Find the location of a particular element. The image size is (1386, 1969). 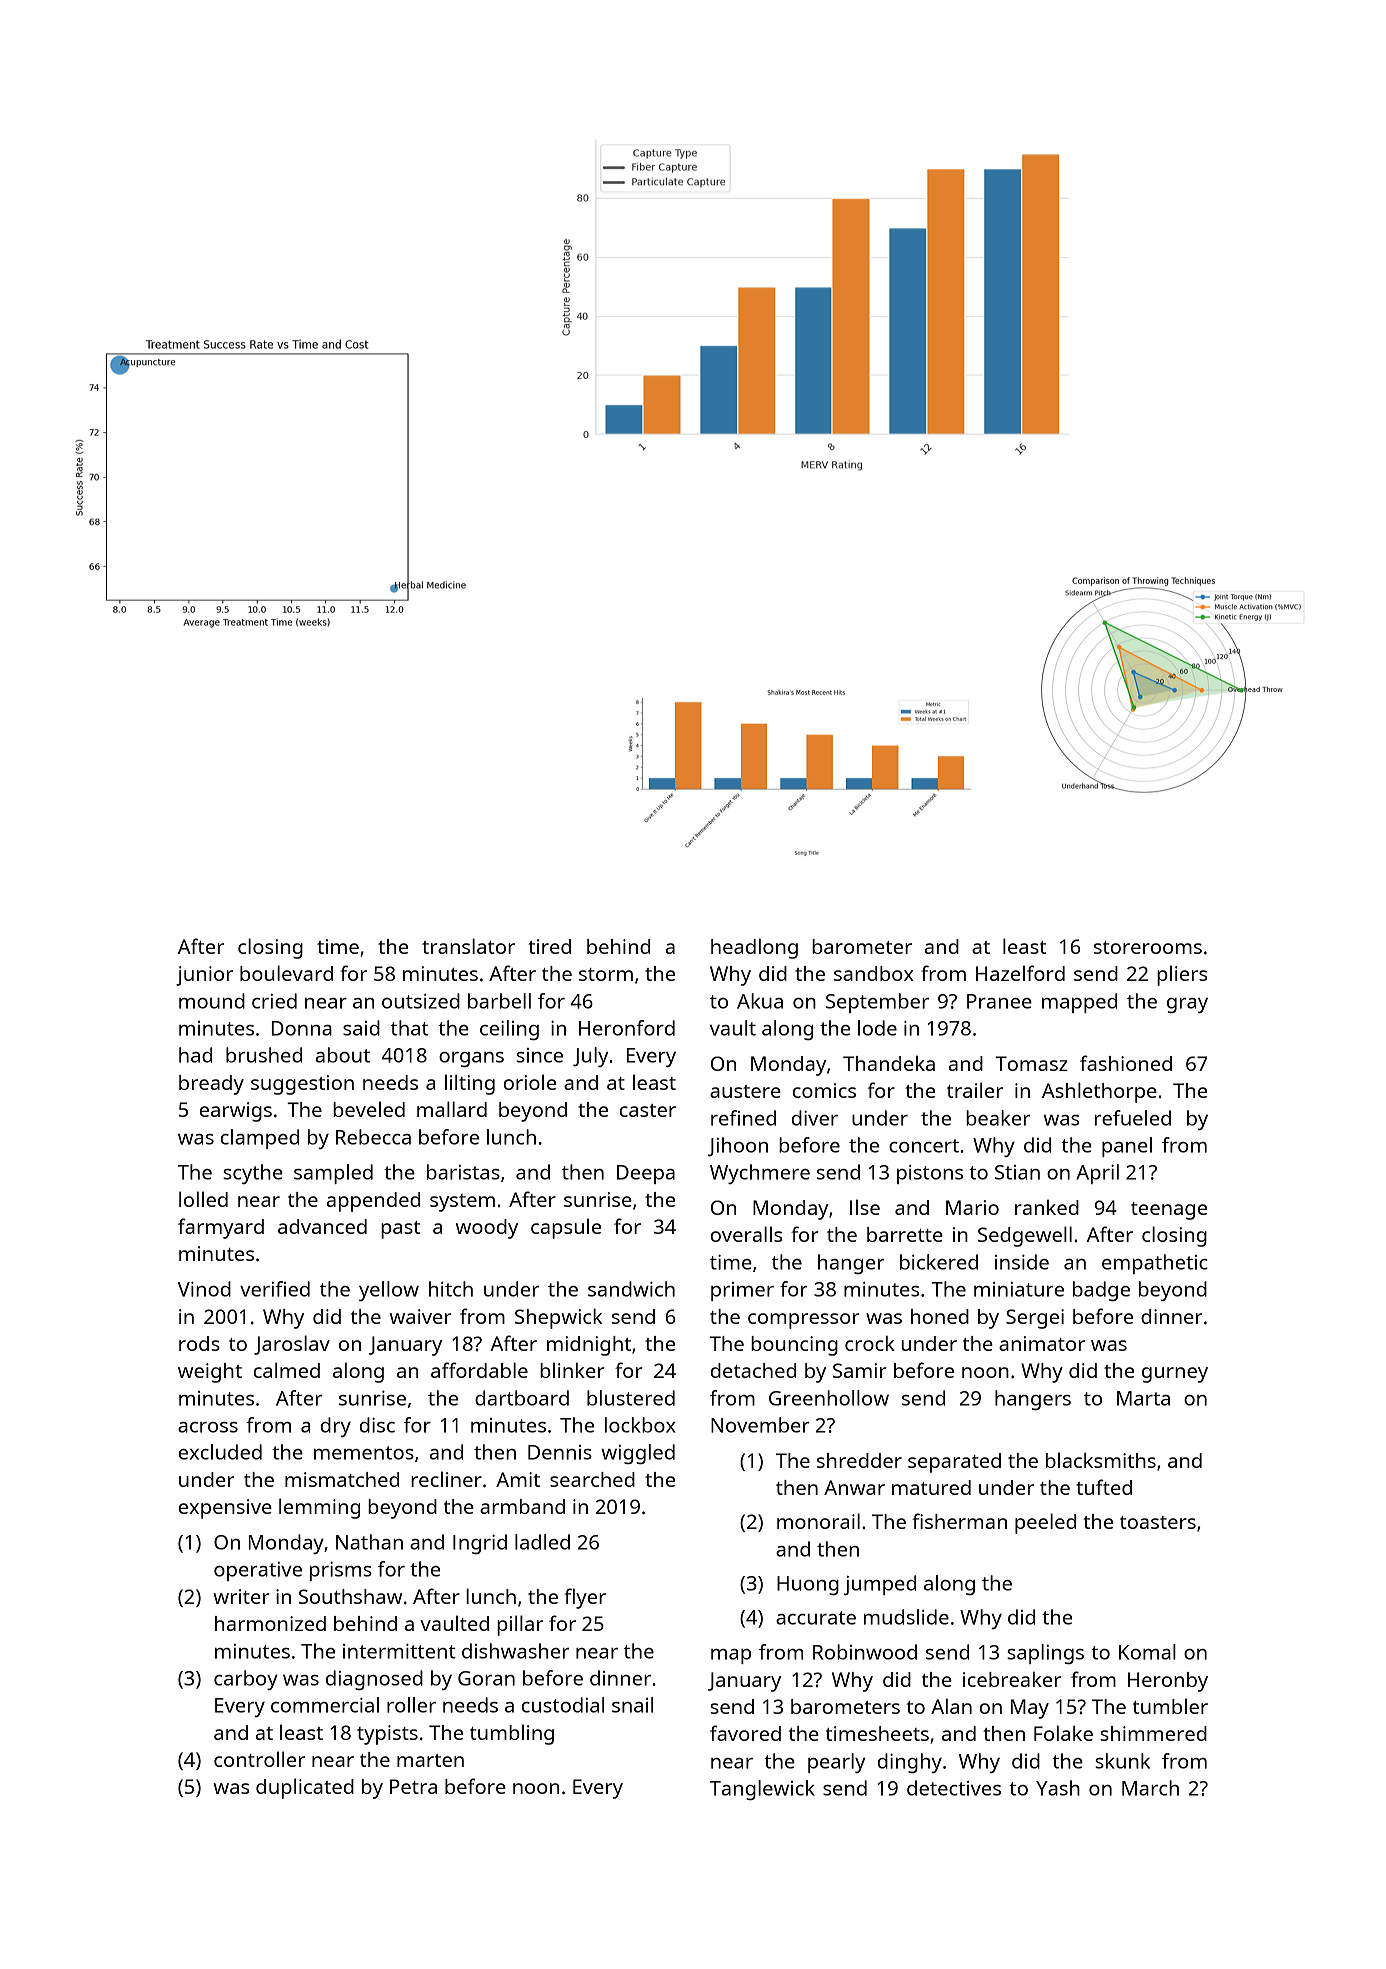

Tomasz is located at coordinates (1031, 1063).
